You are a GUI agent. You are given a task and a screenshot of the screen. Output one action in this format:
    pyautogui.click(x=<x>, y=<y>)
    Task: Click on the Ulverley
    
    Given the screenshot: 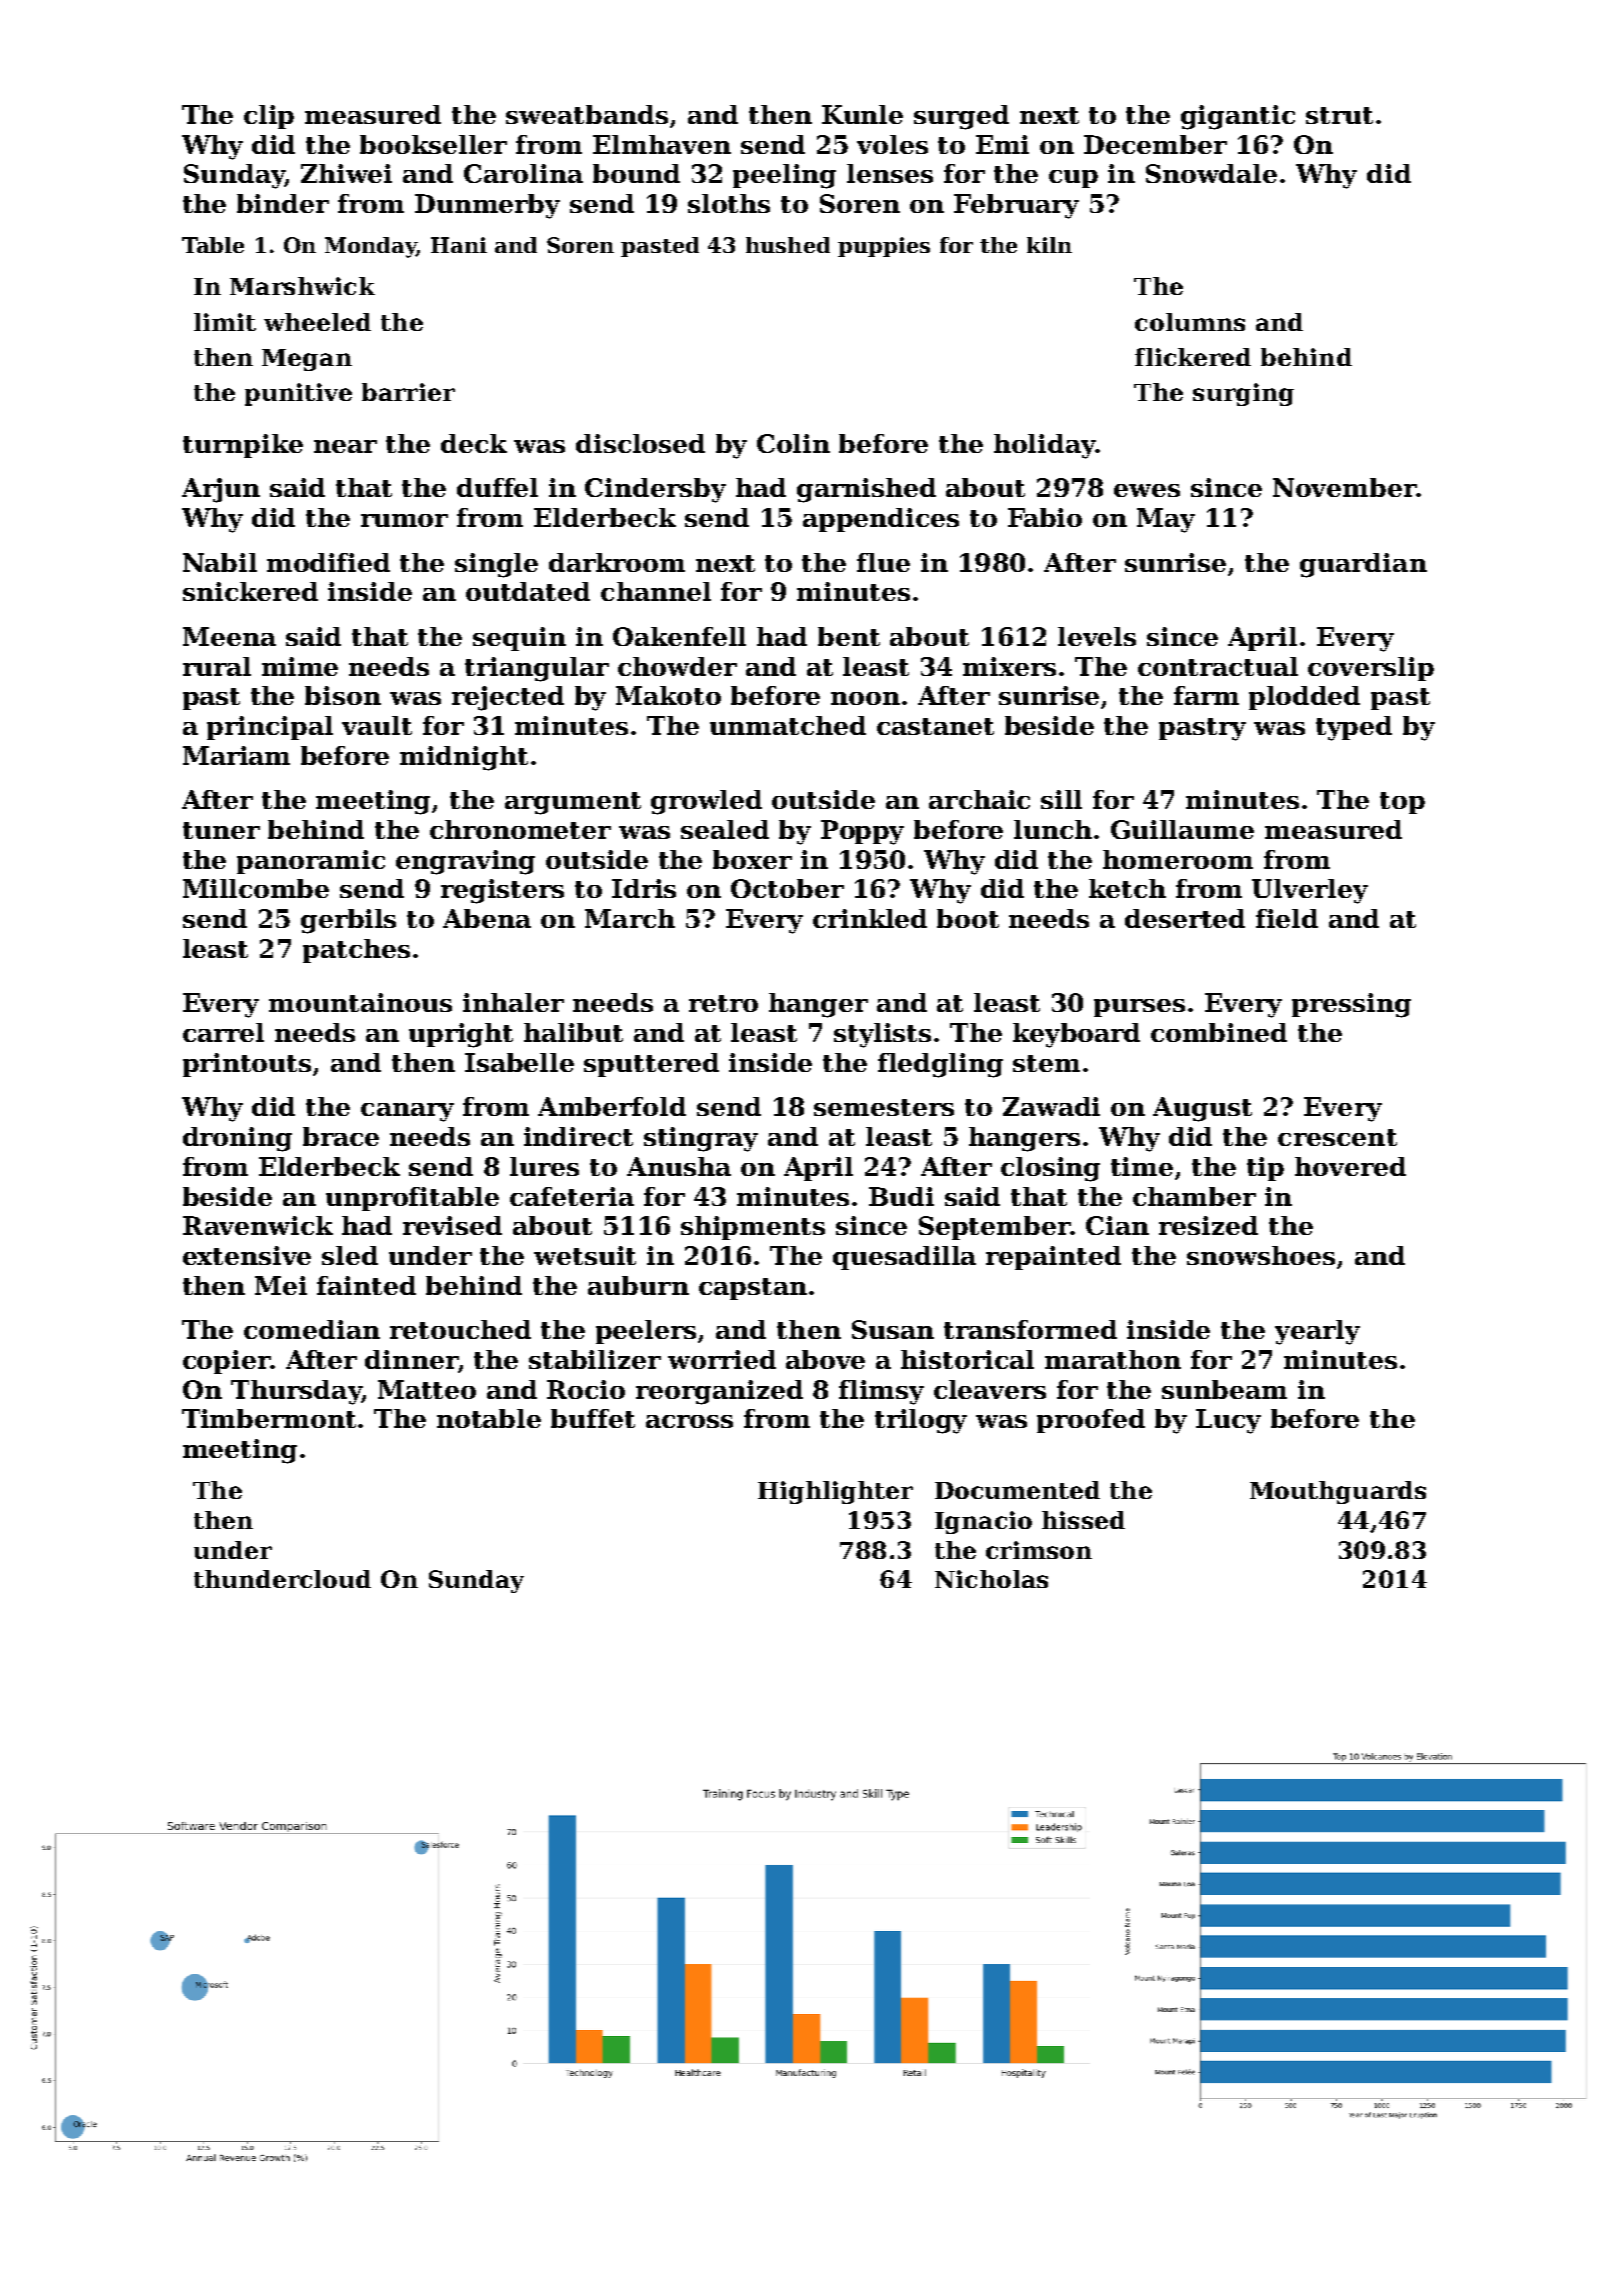 What is the action you would take?
    pyautogui.click(x=1310, y=891)
